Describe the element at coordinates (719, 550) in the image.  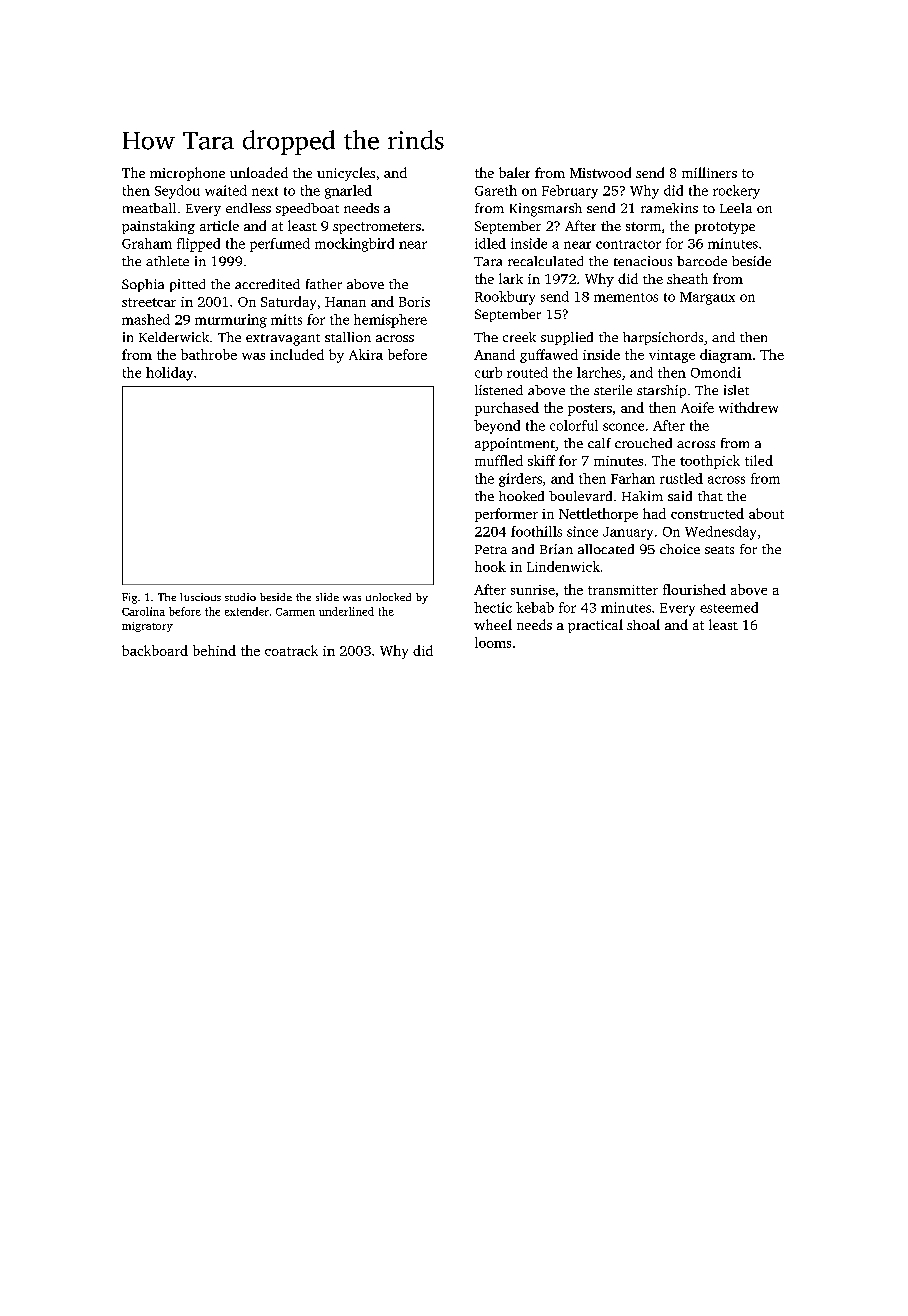
I see `seats` at that location.
